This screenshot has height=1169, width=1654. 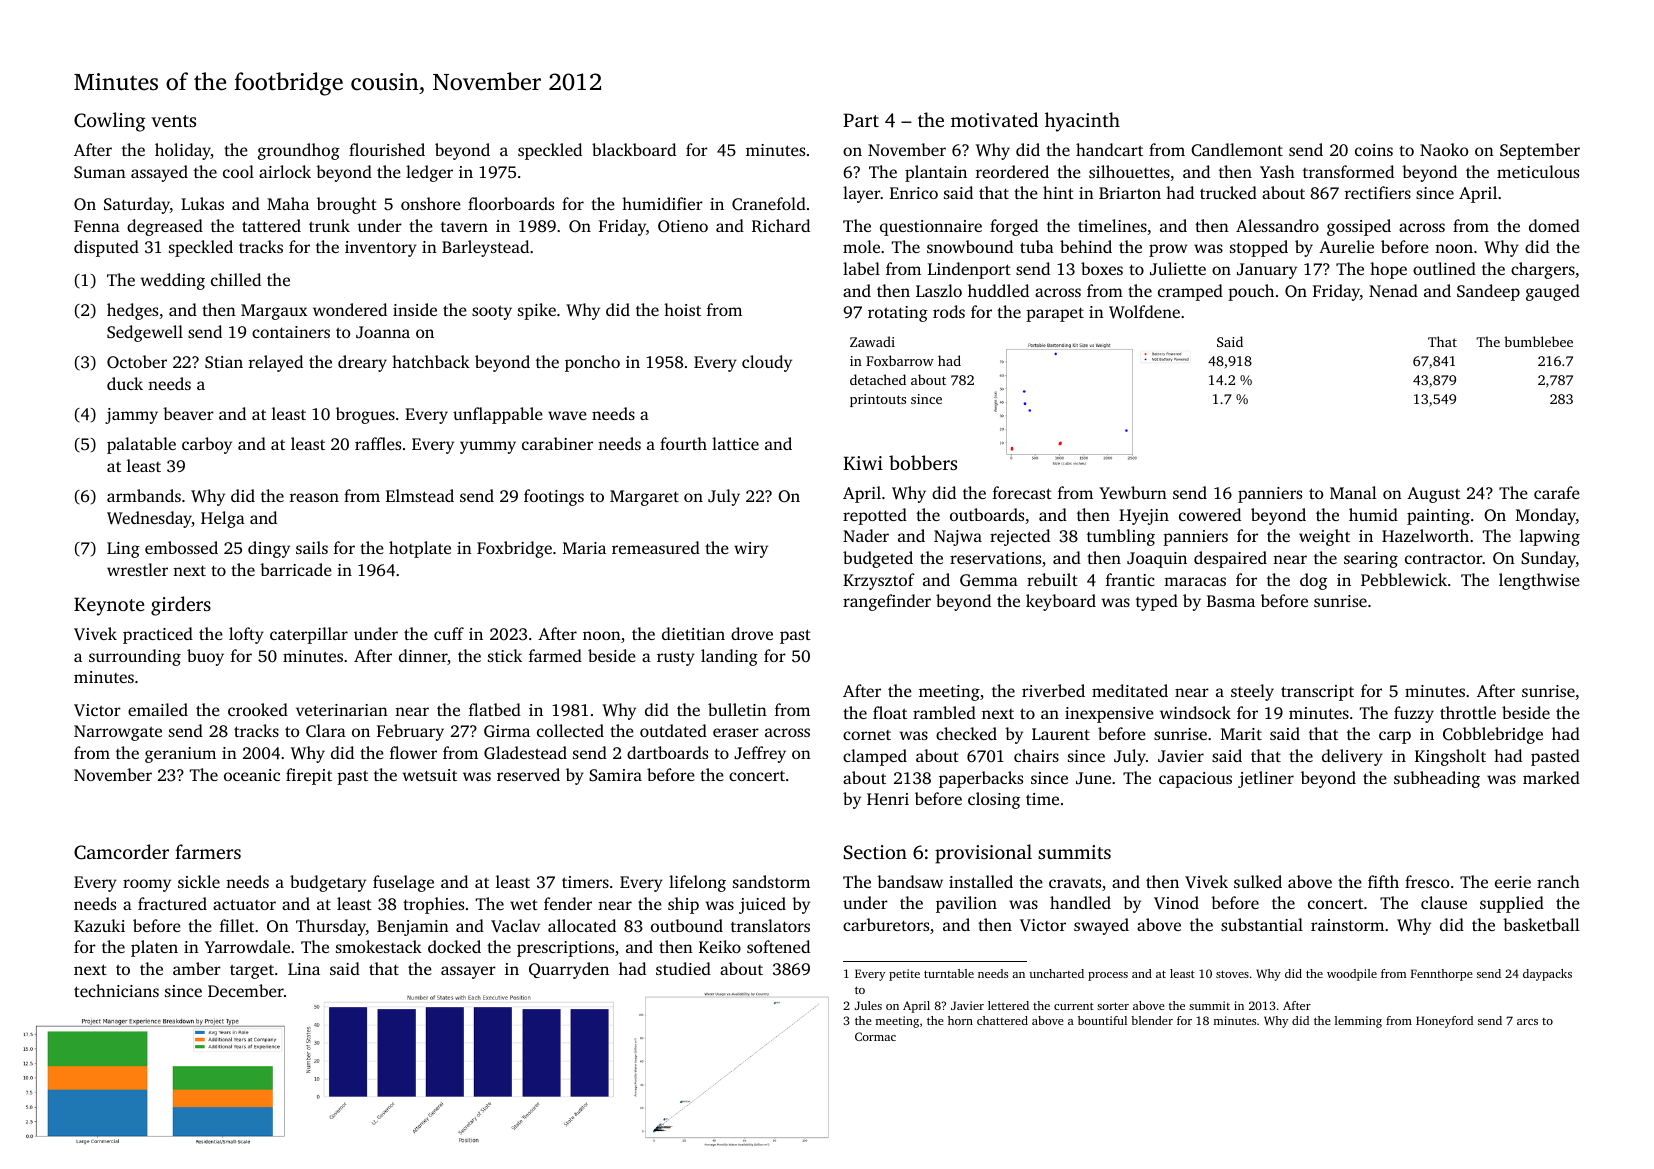 What do you see at coordinates (237, 925) in the screenshot?
I see `fillet` at bounding box center [237, 925].
